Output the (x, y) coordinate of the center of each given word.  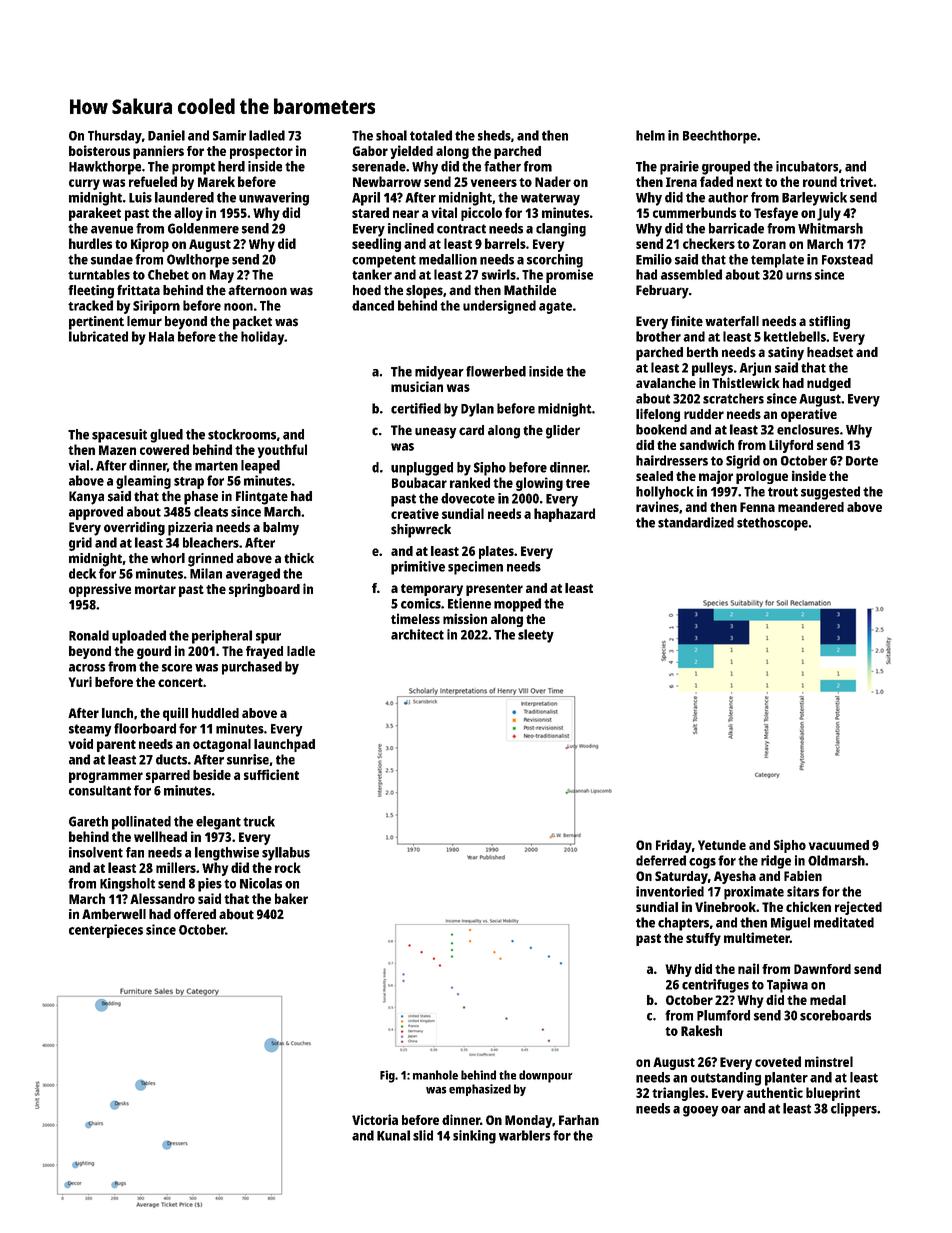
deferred (661, 860)
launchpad (284, 745)
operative (809, 415)
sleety (536, 636)
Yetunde (722, 845)
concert (180, 682)
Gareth (88, 821)
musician (417, 386)
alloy (188, 214)
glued (166, 436)
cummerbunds (694, 212)
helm (650, 135)
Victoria (375, 1119)
